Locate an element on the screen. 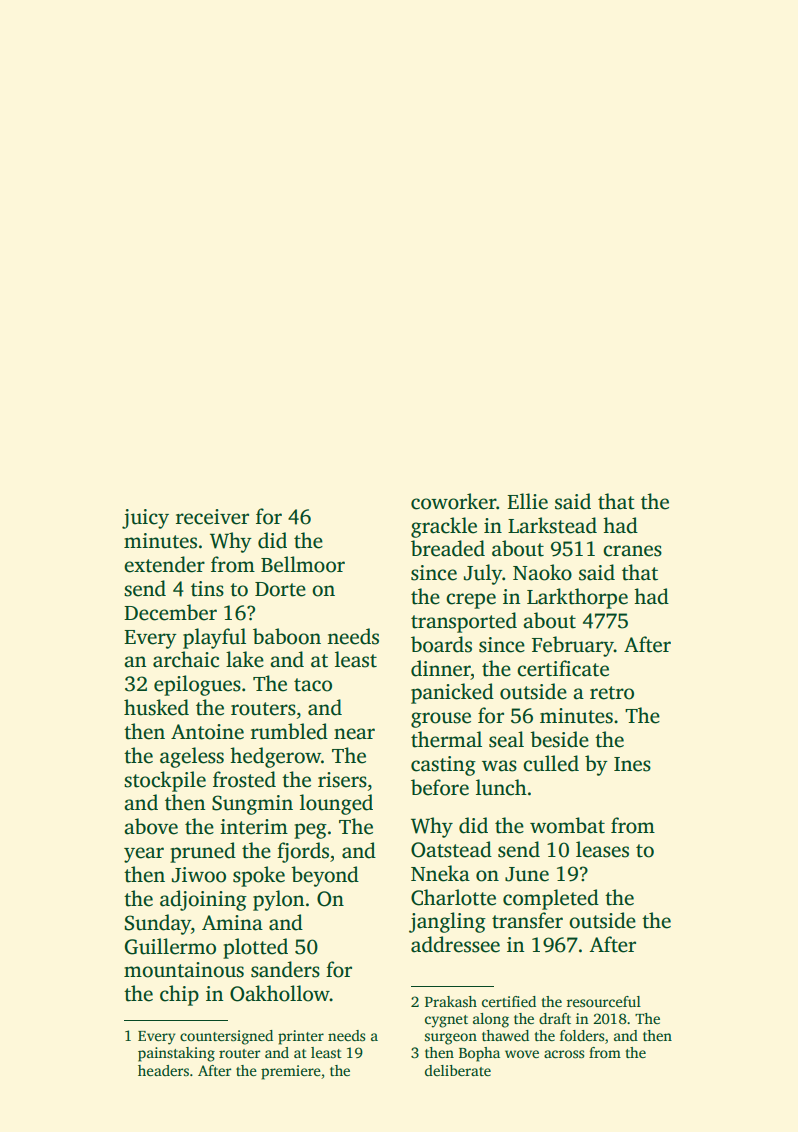 The width and height of the screenshot is (798, 1132). coworker is located at coordinates (453, 501).
